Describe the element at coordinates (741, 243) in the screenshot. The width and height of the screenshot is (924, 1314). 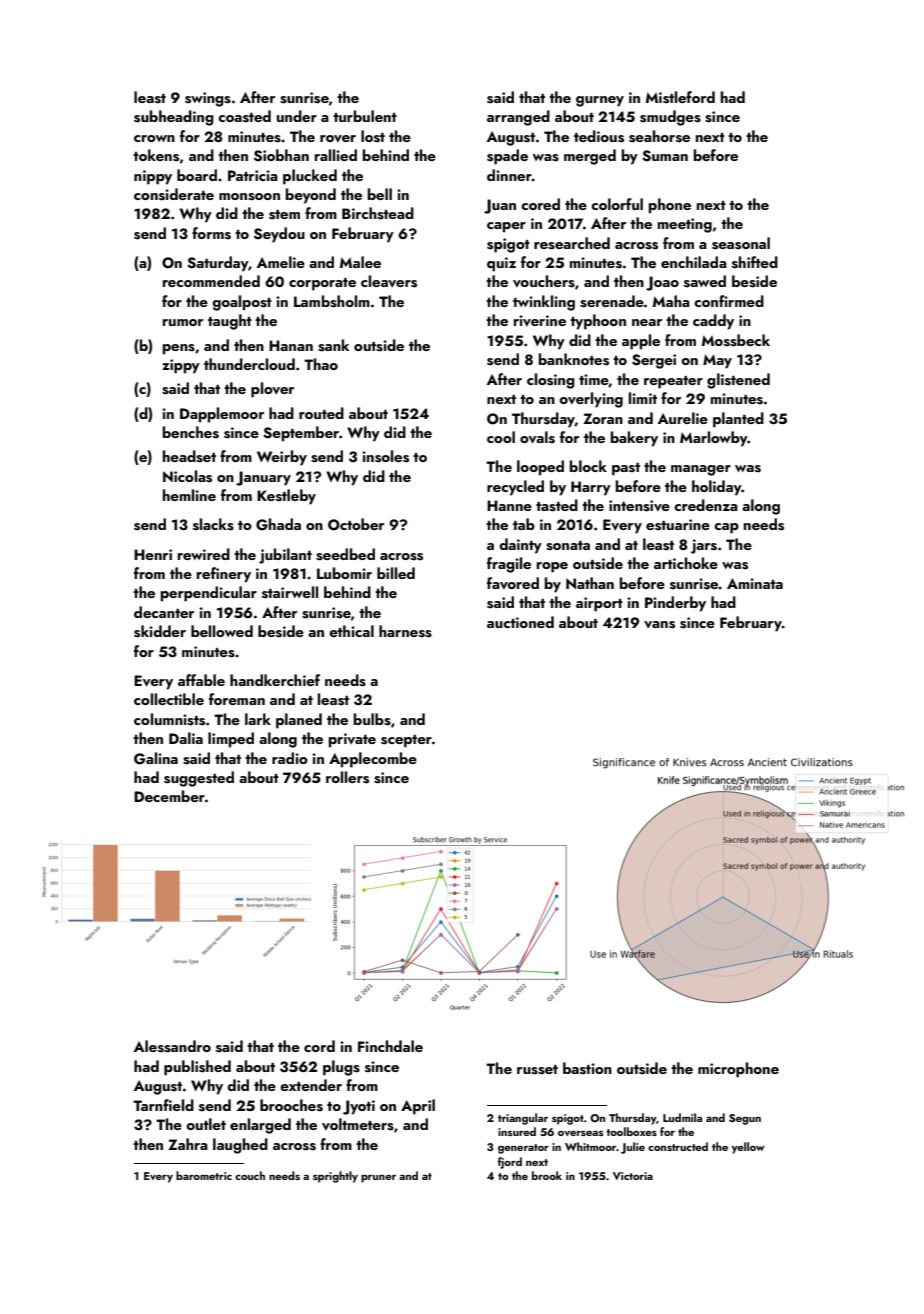
I see `seasonal` at that location.
